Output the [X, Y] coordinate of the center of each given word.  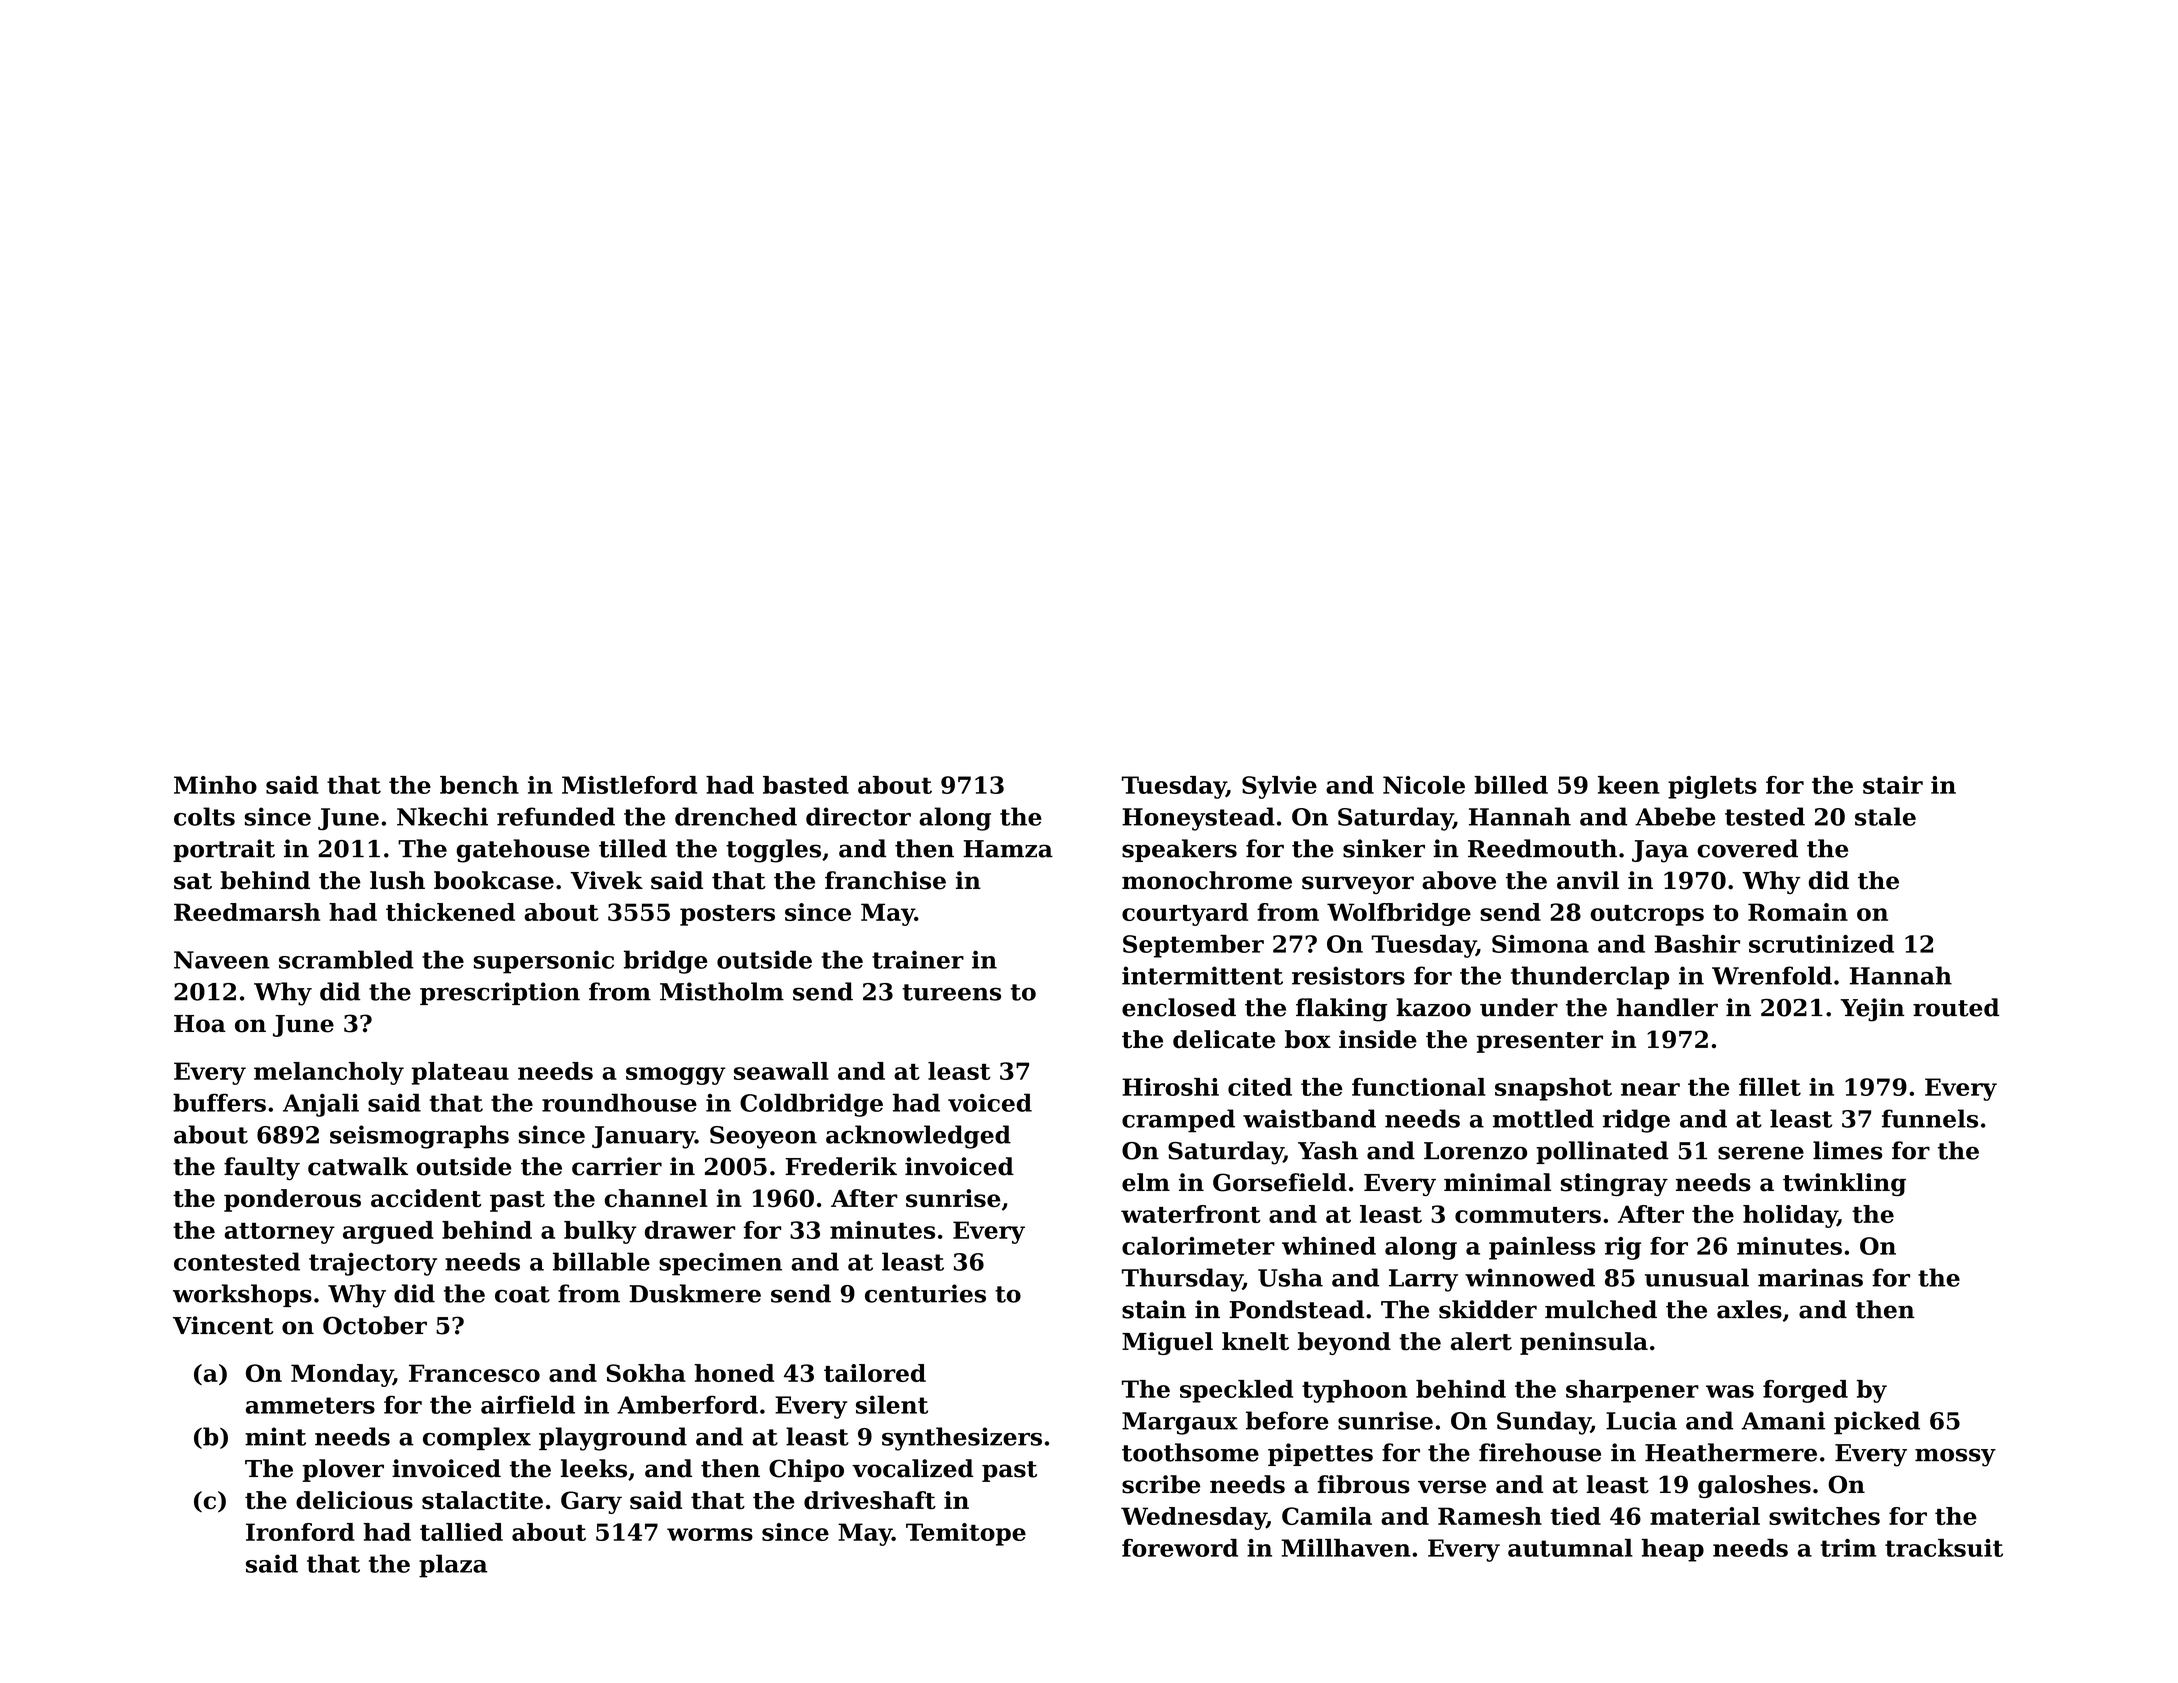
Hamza [1008, 849]
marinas [1810, 1277]
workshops [242, 1295]
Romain [1798, 912]
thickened [450, 912]
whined [1329, 1246]
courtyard [1185, 914]
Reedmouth [1542, 848]
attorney [280, 1233]
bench [479, 785]
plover [343, 1470]
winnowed [1530, 1277]
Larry [1423, 1280]
